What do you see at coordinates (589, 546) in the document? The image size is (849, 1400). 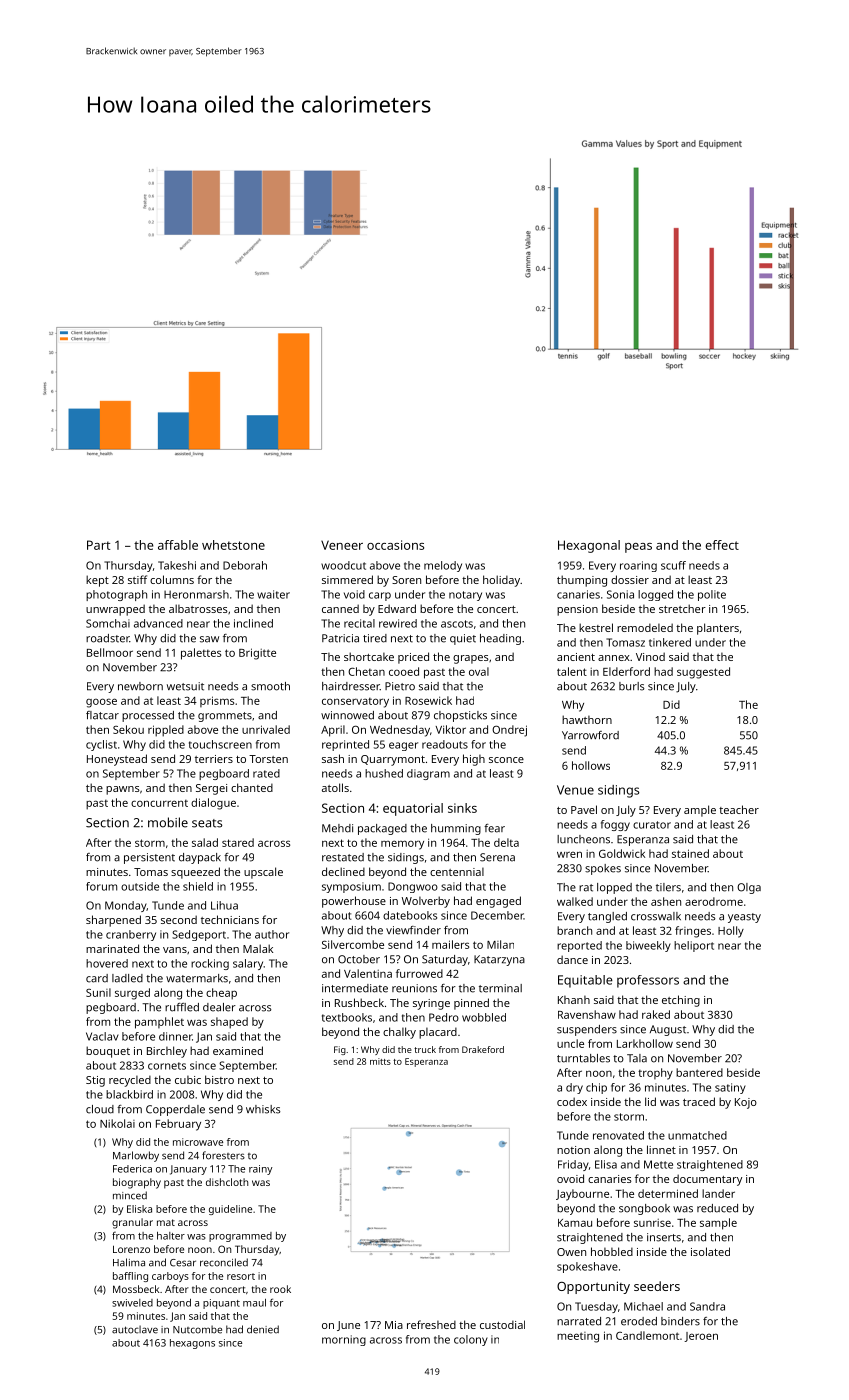 I see `Hexagonal` at bounding box center [589, 546].
